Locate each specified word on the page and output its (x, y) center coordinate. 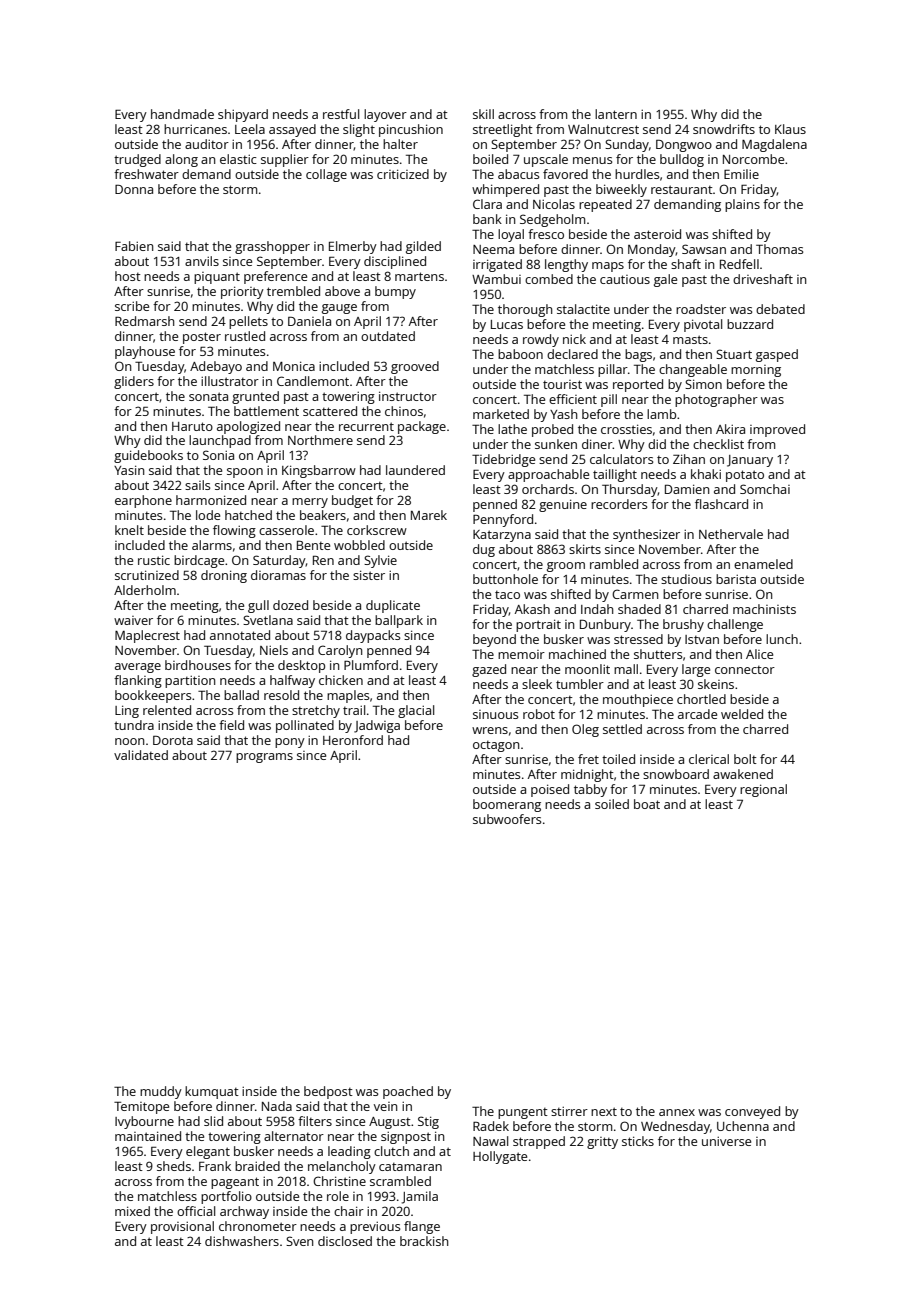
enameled (763, 564)
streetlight (503, 130)
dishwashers (242, 1241)
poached (408, 1092)
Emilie (741, 174)
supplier (285, 160)
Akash (532, 609)
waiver (133, 620)
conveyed (752, 1112)
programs (264, 758)
